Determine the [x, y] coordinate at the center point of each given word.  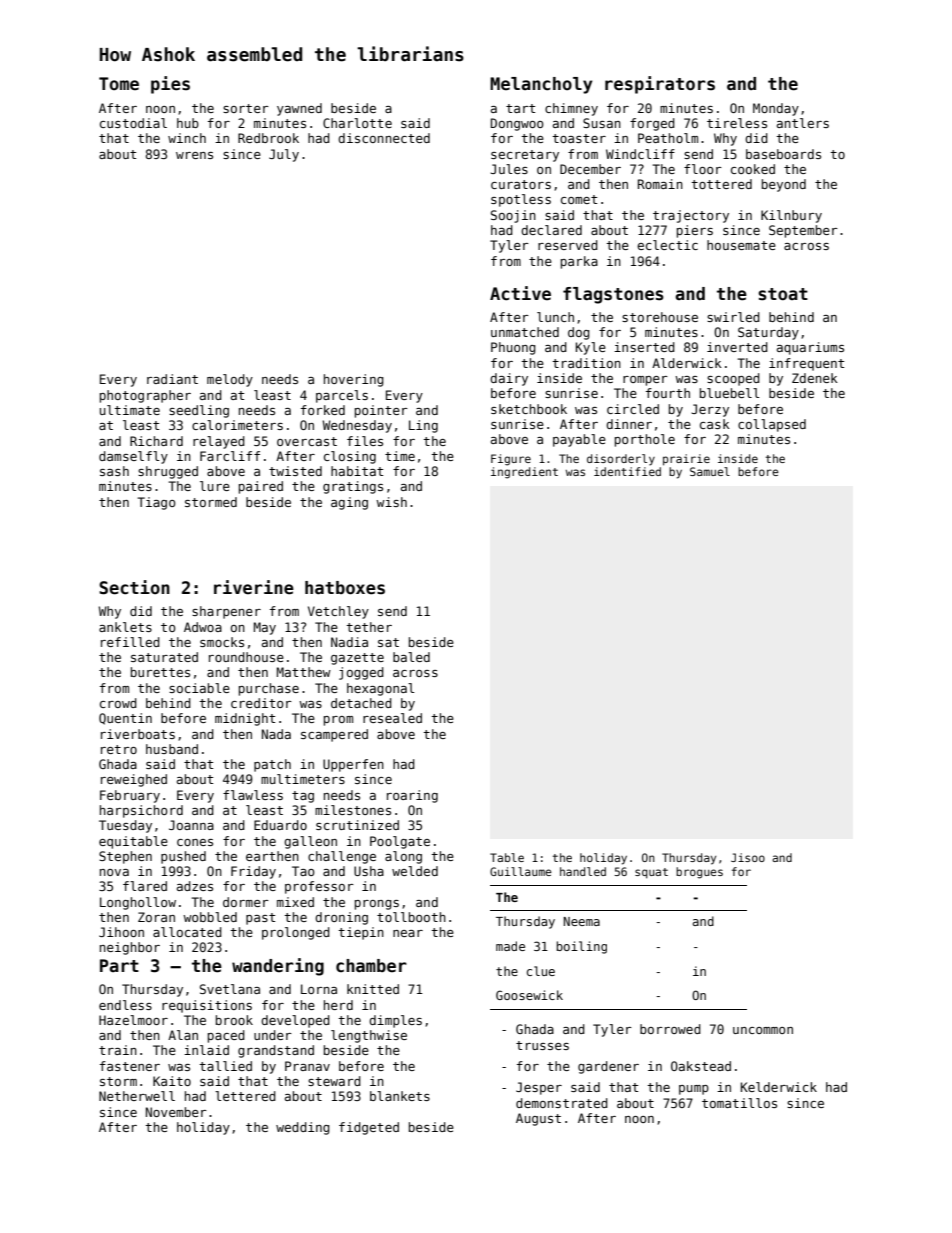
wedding [303, 1128]
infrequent [806, 364]
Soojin [513, 216]
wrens [194, 155]
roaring [412, 796]
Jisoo [748, 857]
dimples [395, 1021]
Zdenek [815, 378]
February [130, 796]
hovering [354, 380]
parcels [342, 396]
